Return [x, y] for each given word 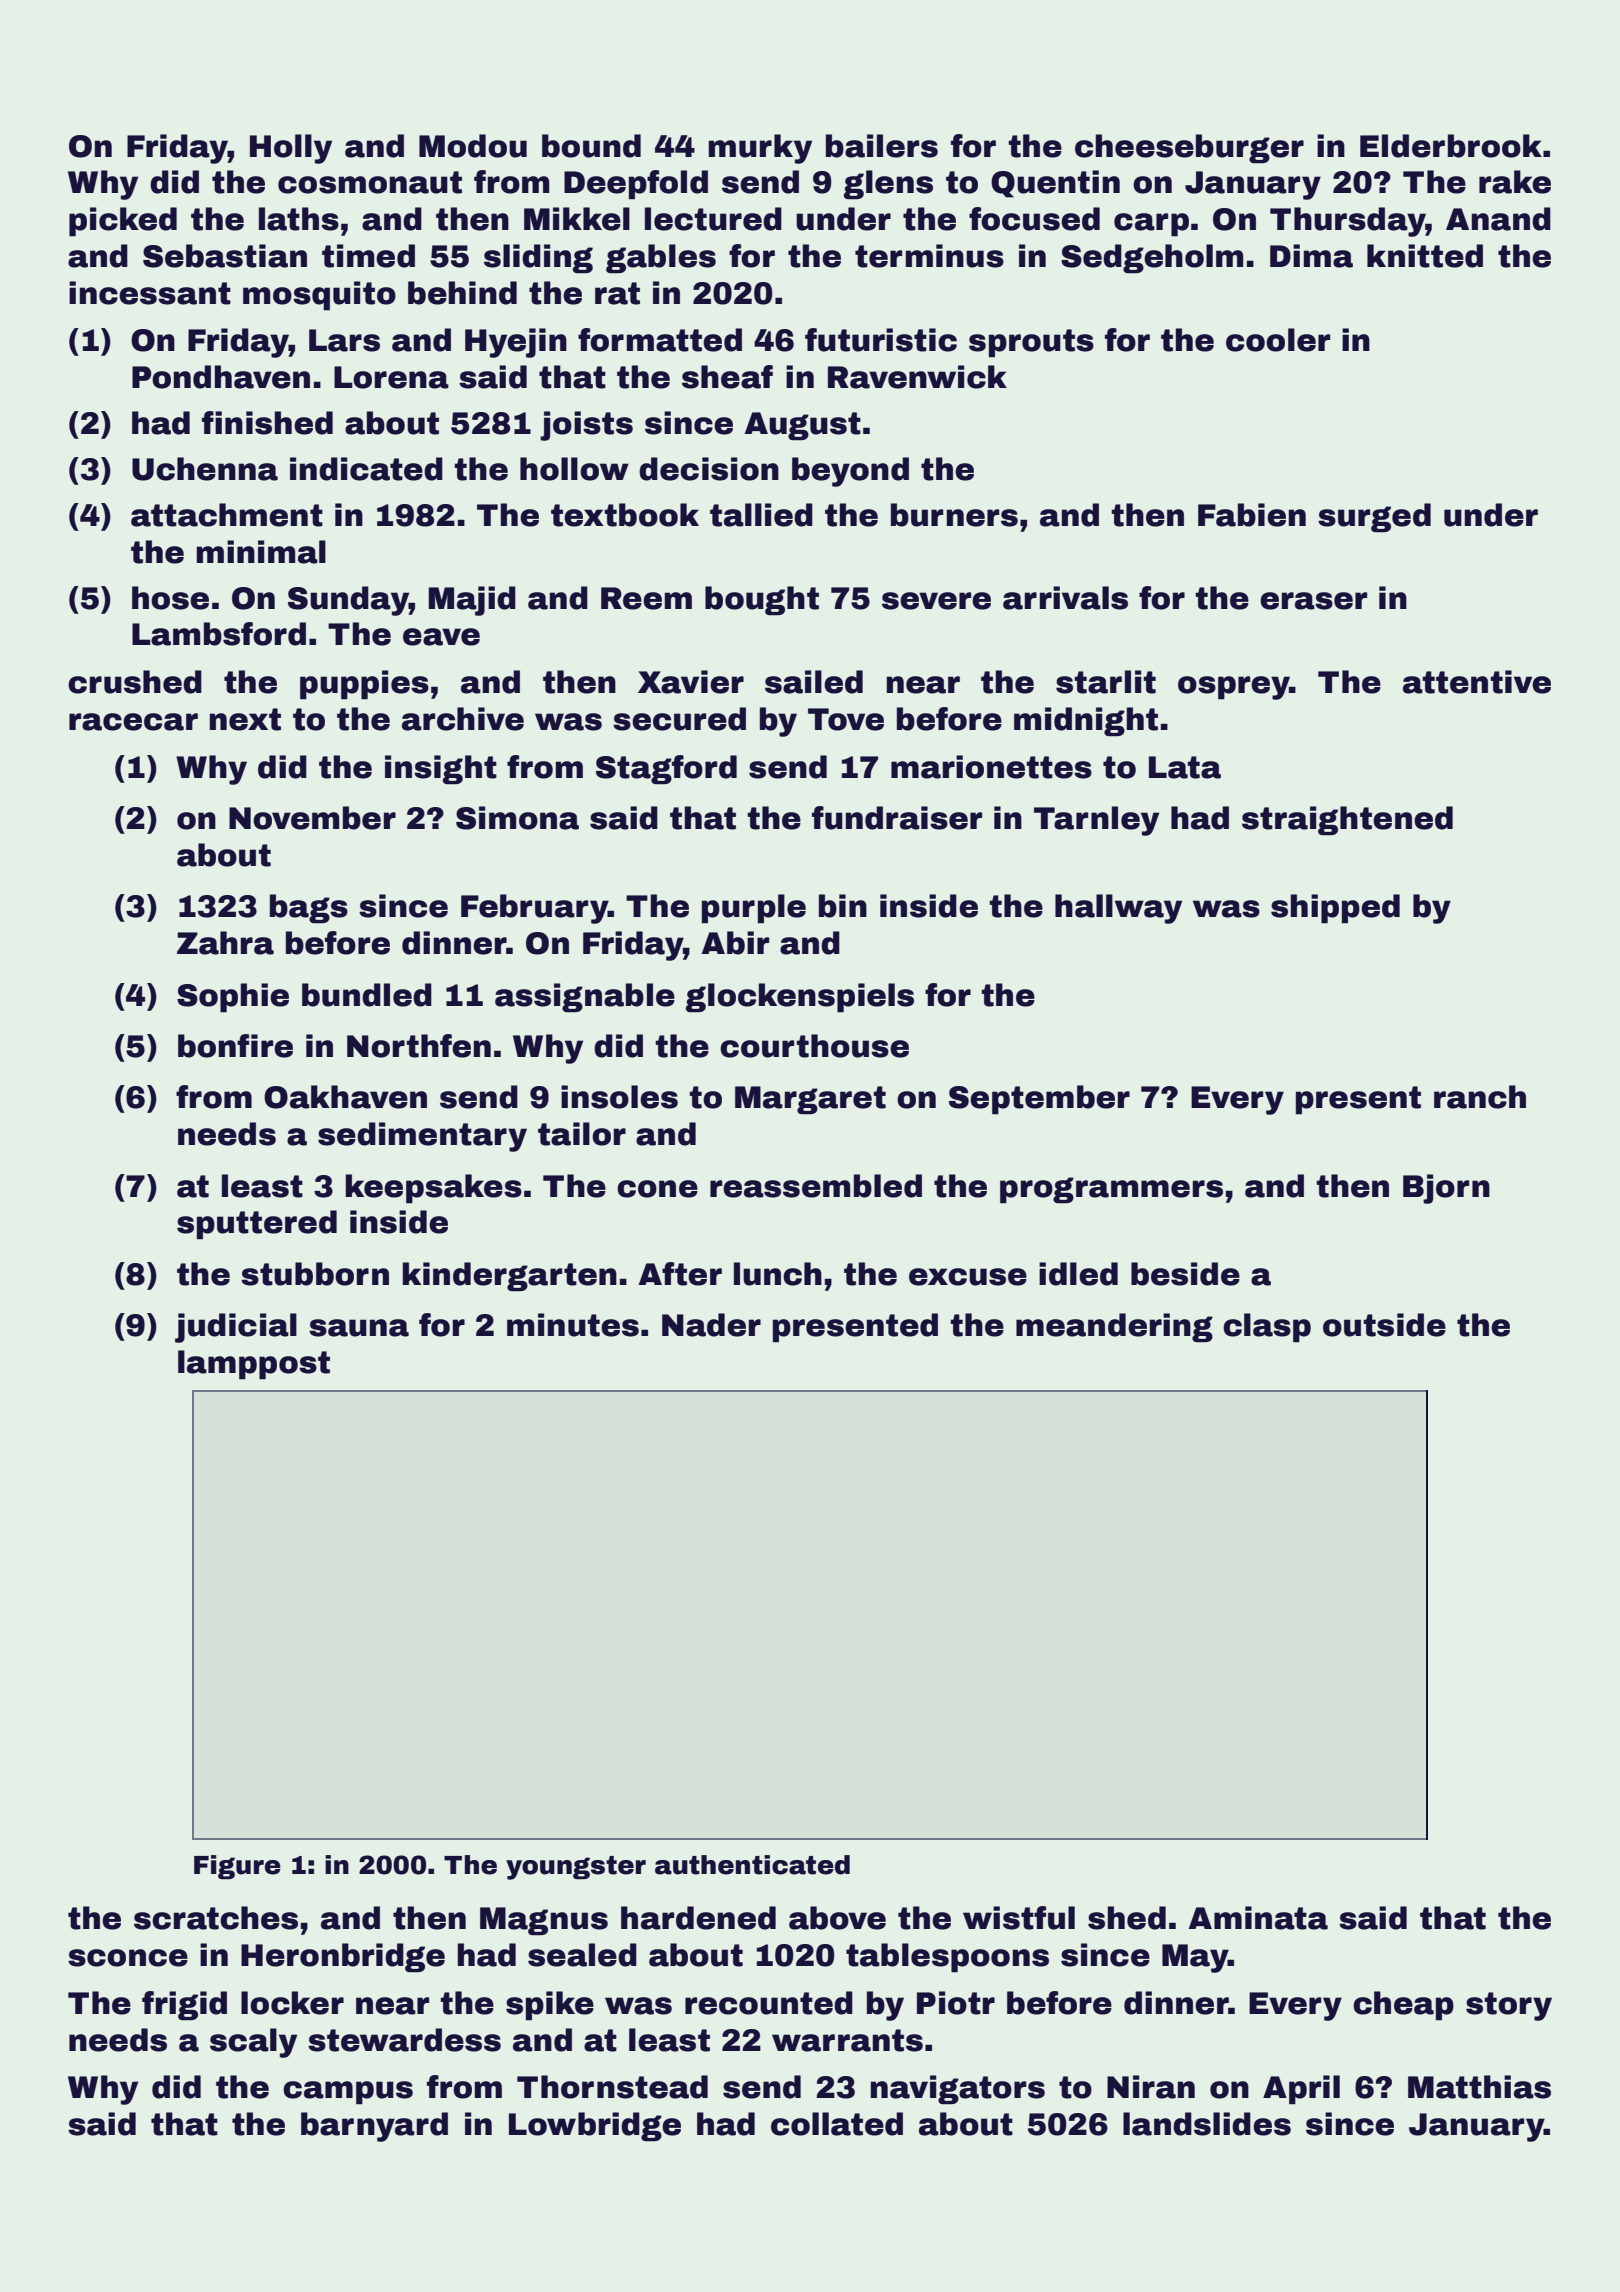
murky [760, 149]
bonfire [235, 1046]
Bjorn [1446, 1189]
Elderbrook [1451, 146]
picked [123, 222]
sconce [128, 1958]
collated [837, 2124]
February [534, 909]
